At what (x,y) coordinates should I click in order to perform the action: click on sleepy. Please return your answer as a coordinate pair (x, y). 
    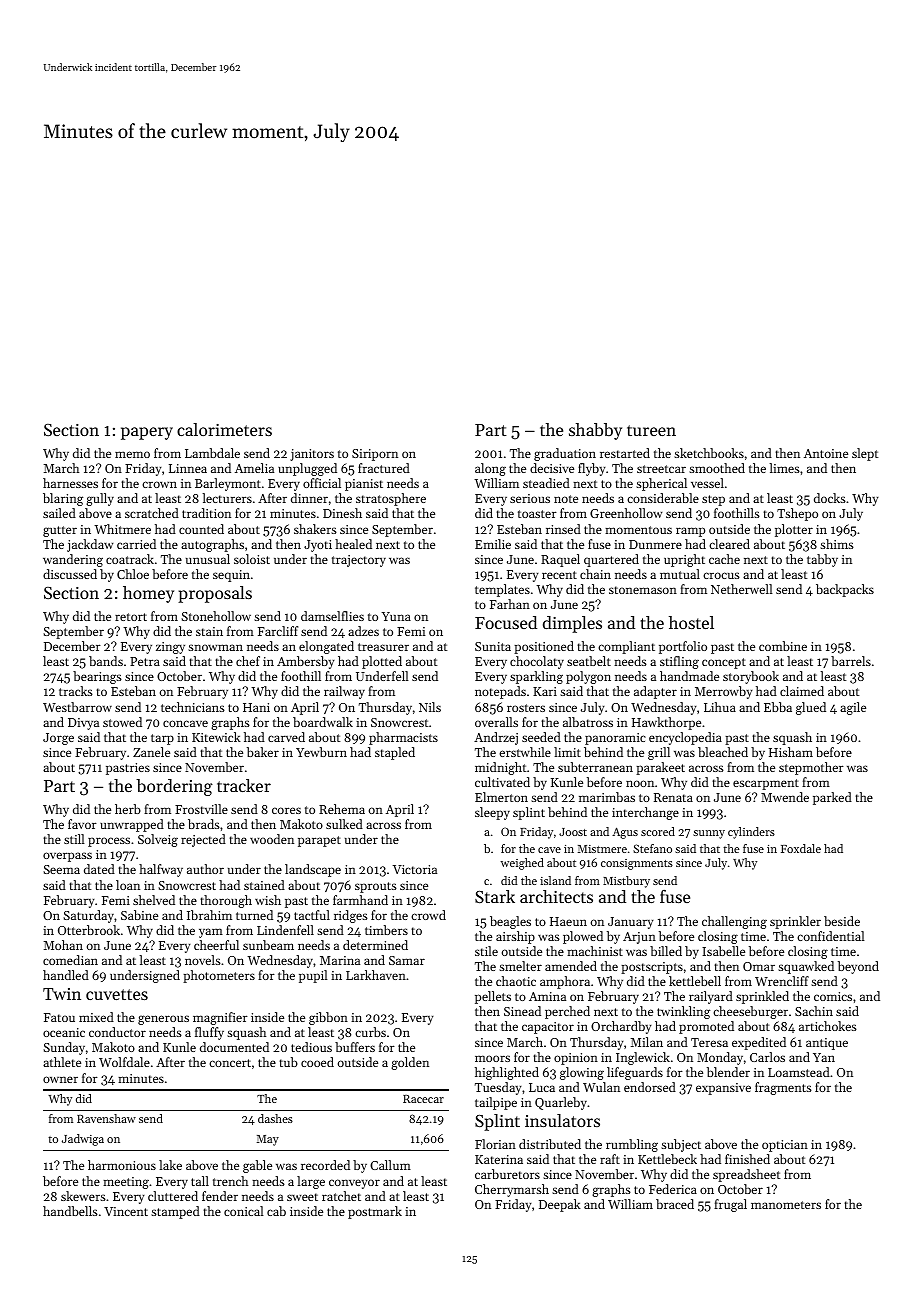
    Looking at the image, I should click on (492, 813).
